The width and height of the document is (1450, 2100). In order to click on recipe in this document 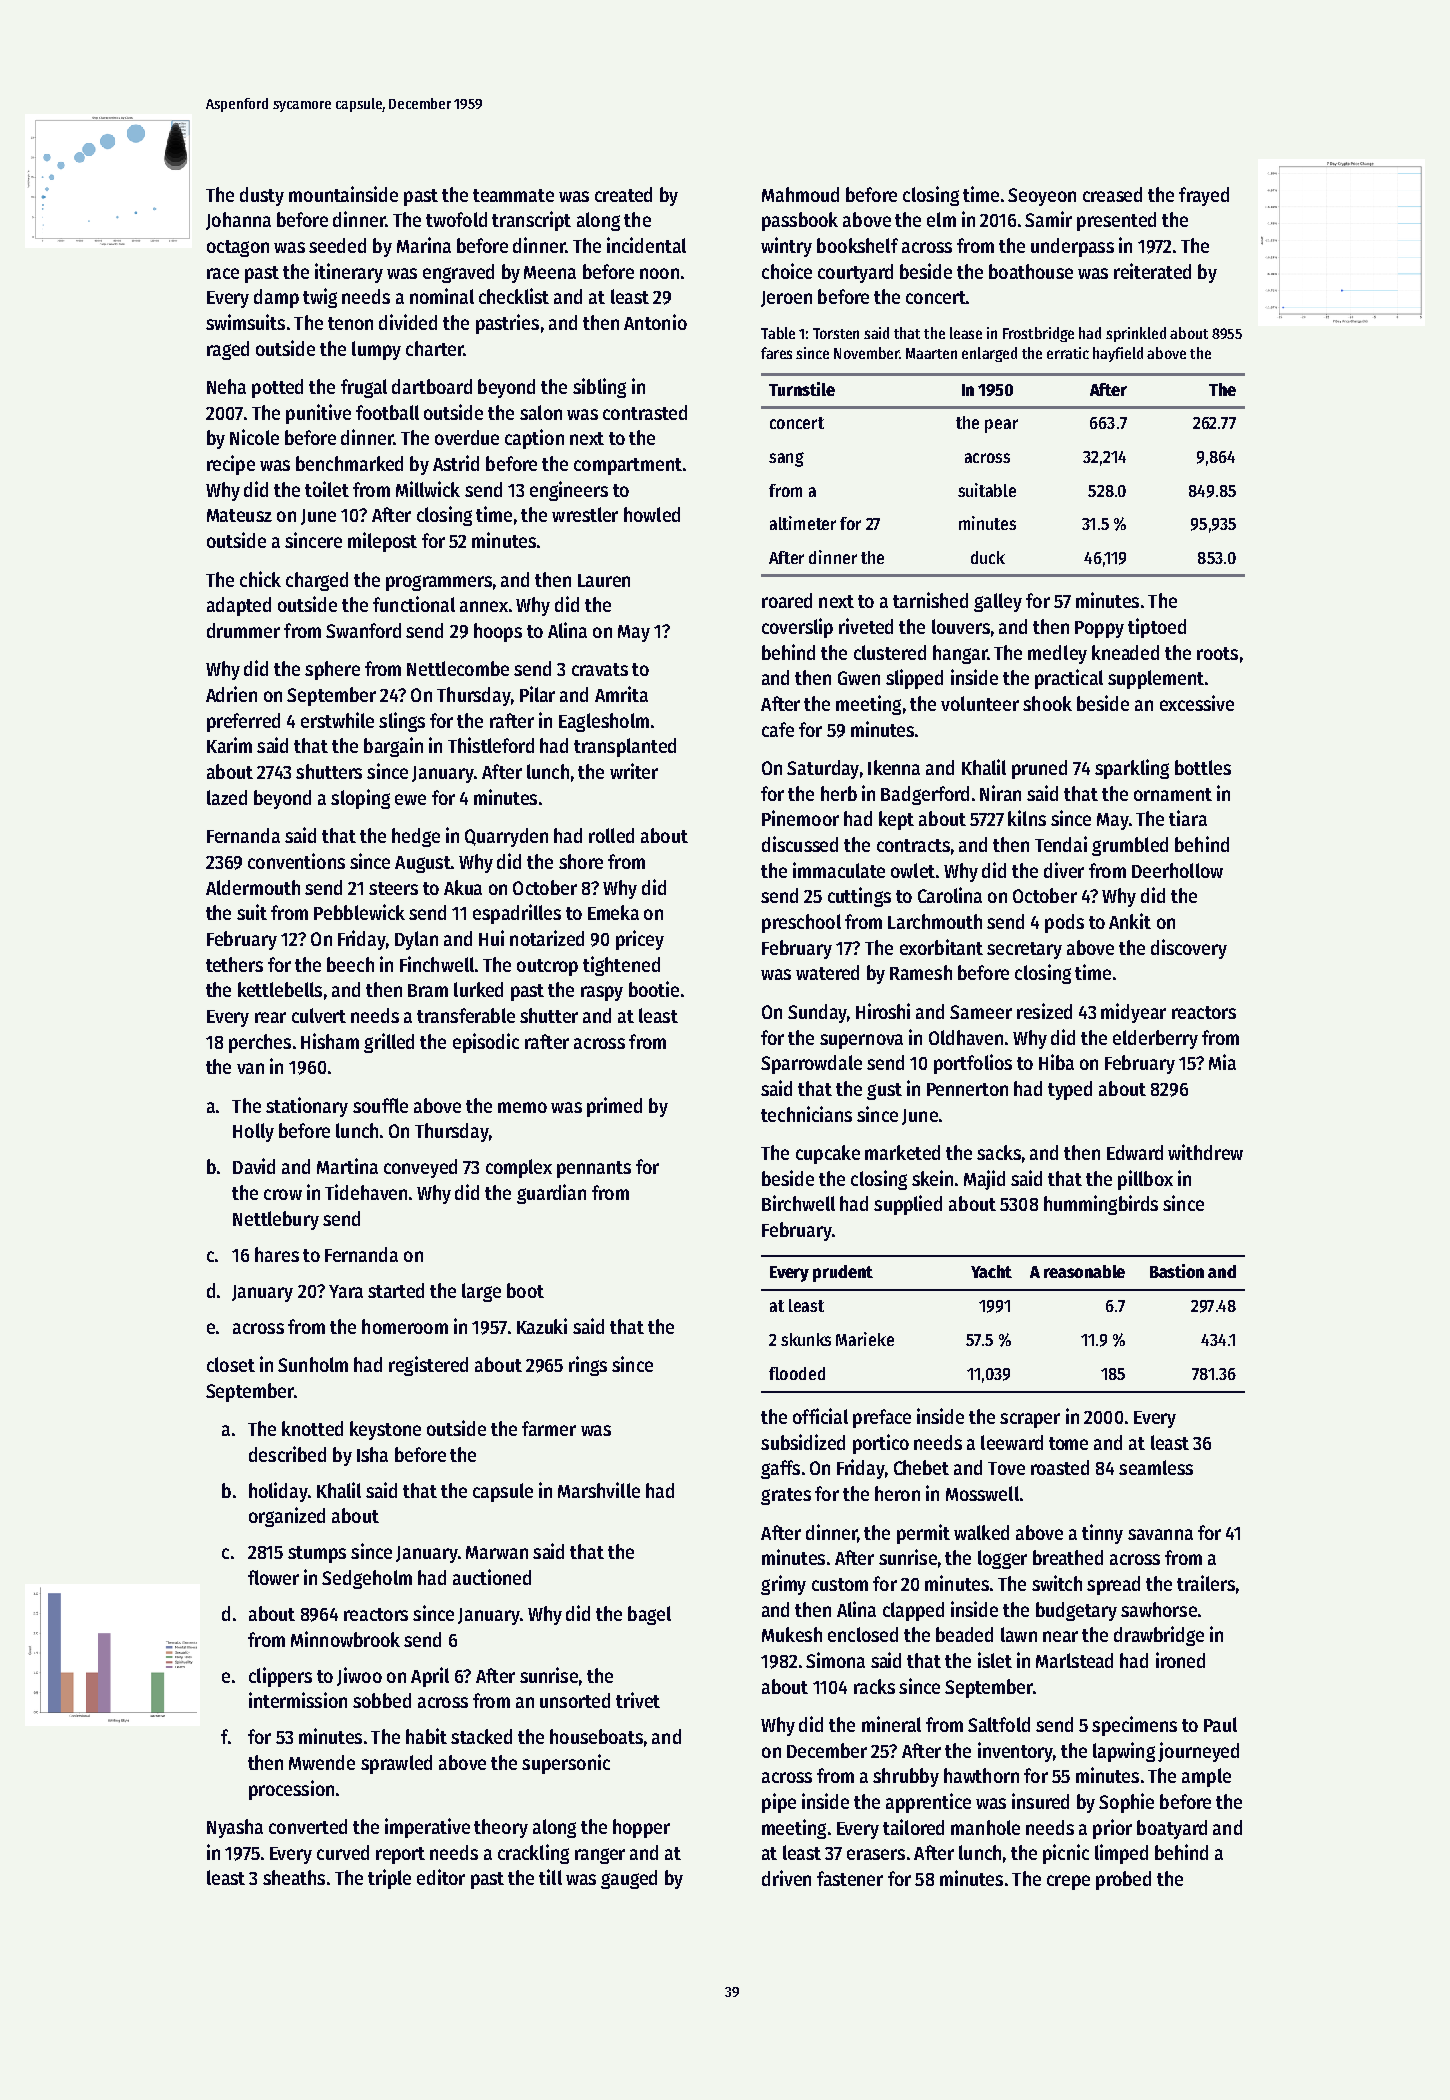, I will do `click(231, 465)`.
